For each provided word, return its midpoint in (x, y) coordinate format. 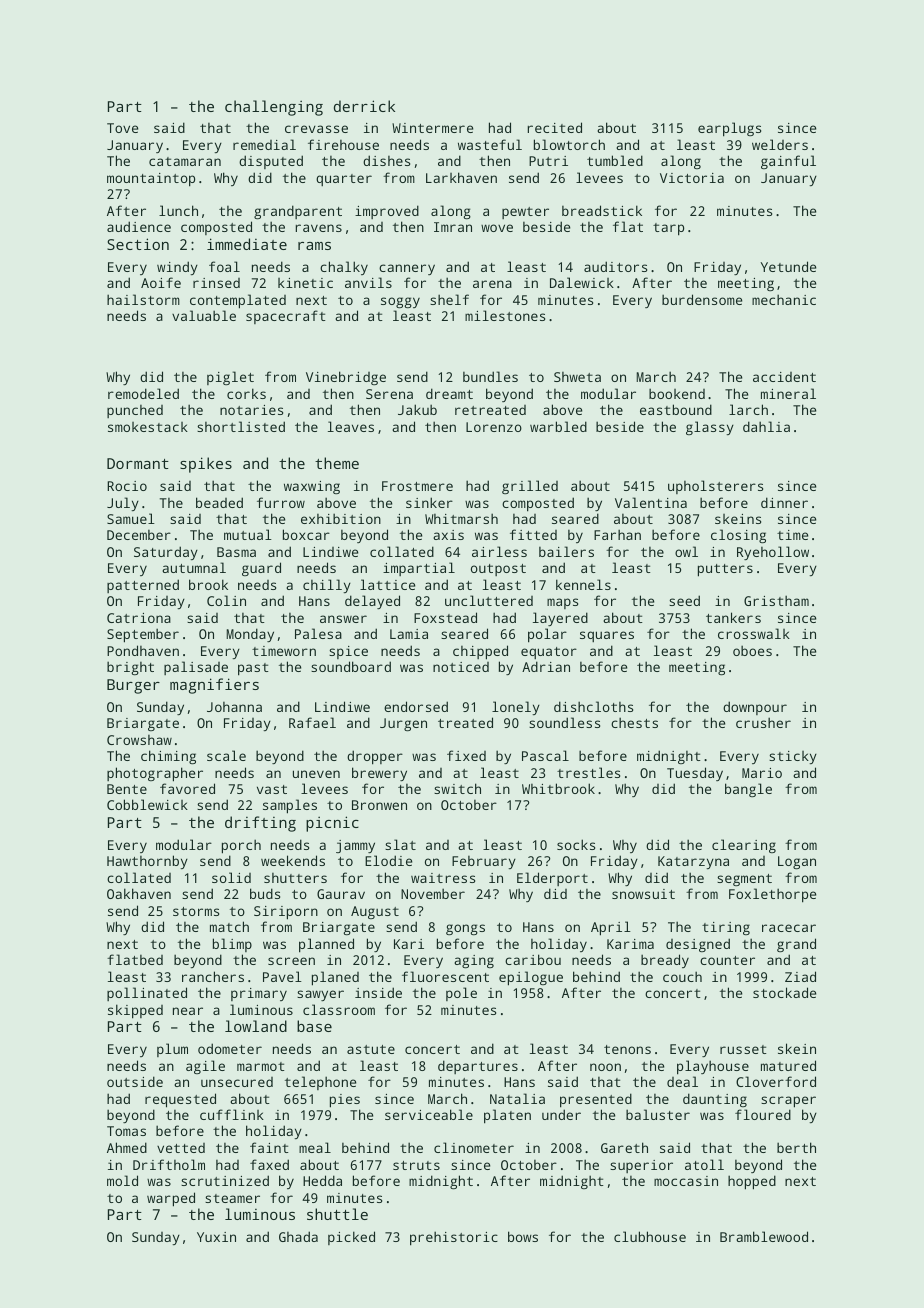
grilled (530, 487)
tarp (668, 229)
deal (682, 1081)
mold (122, 1180)
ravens (319, 228)
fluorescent (445, 976)
